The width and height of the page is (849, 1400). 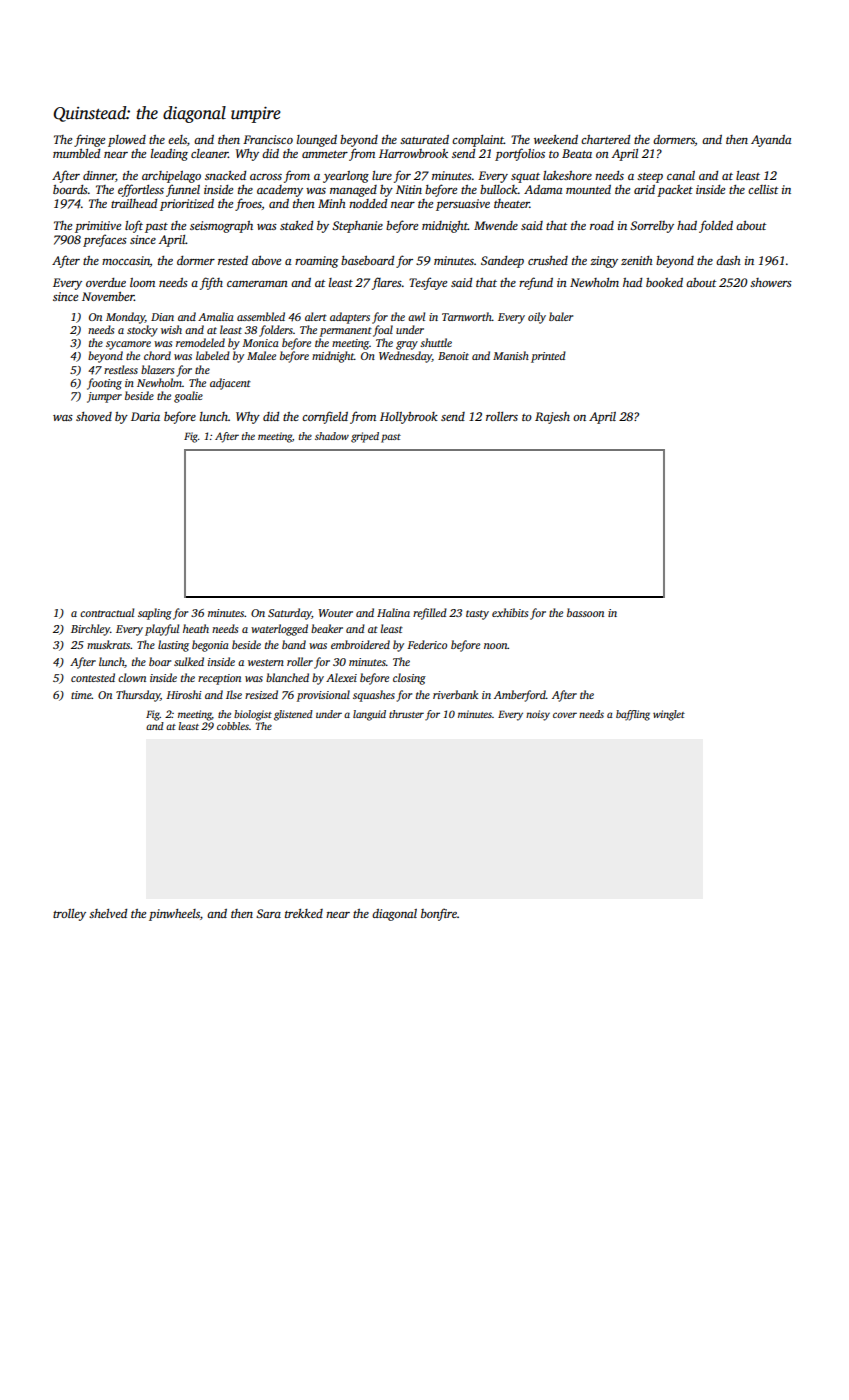 What do you see at coordinates (81, 695) in the page?
I see `time` at bounding box center [81, 695].
